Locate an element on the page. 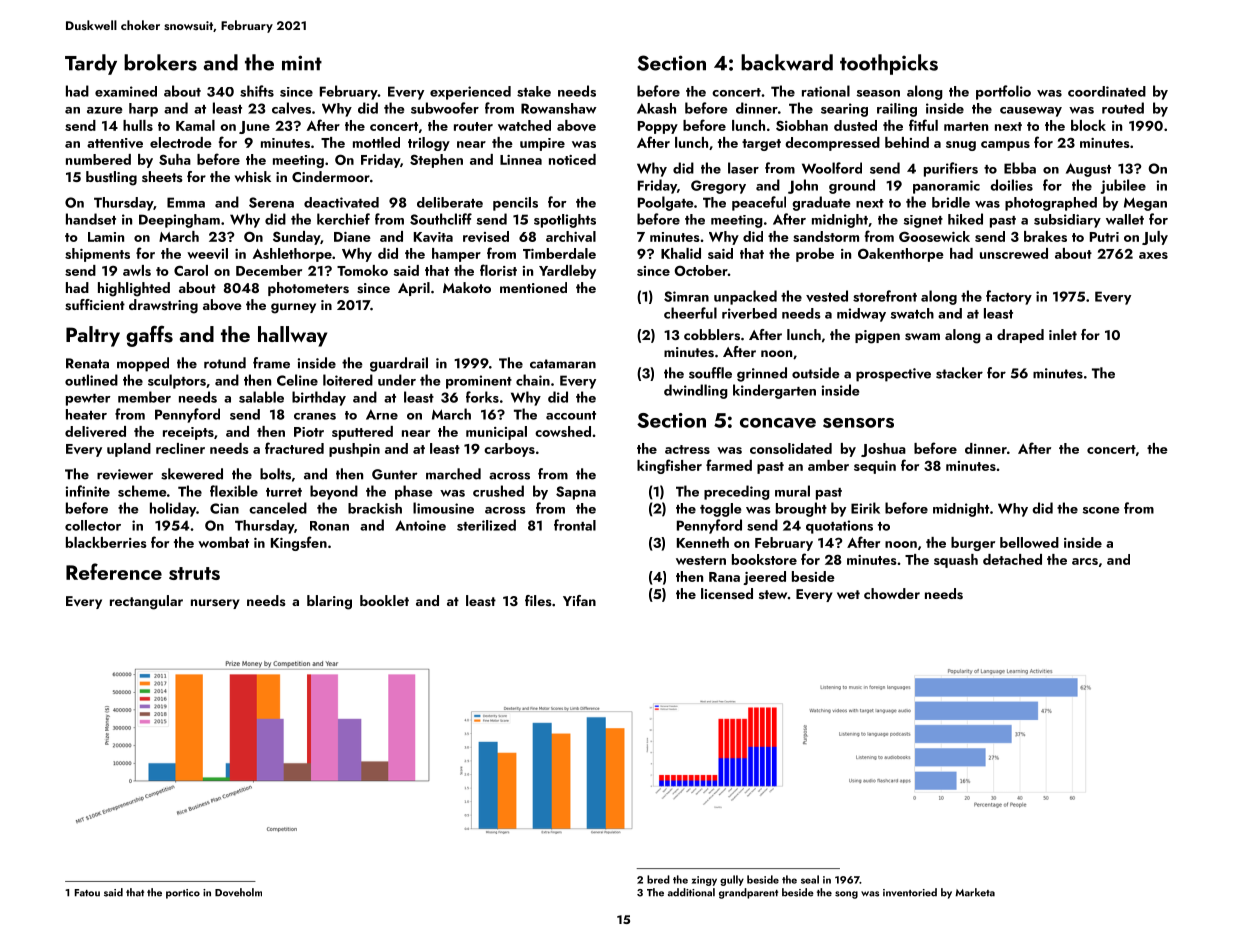 This document has width=1233, height=952. scone is located at coordinates (1101, 510).
